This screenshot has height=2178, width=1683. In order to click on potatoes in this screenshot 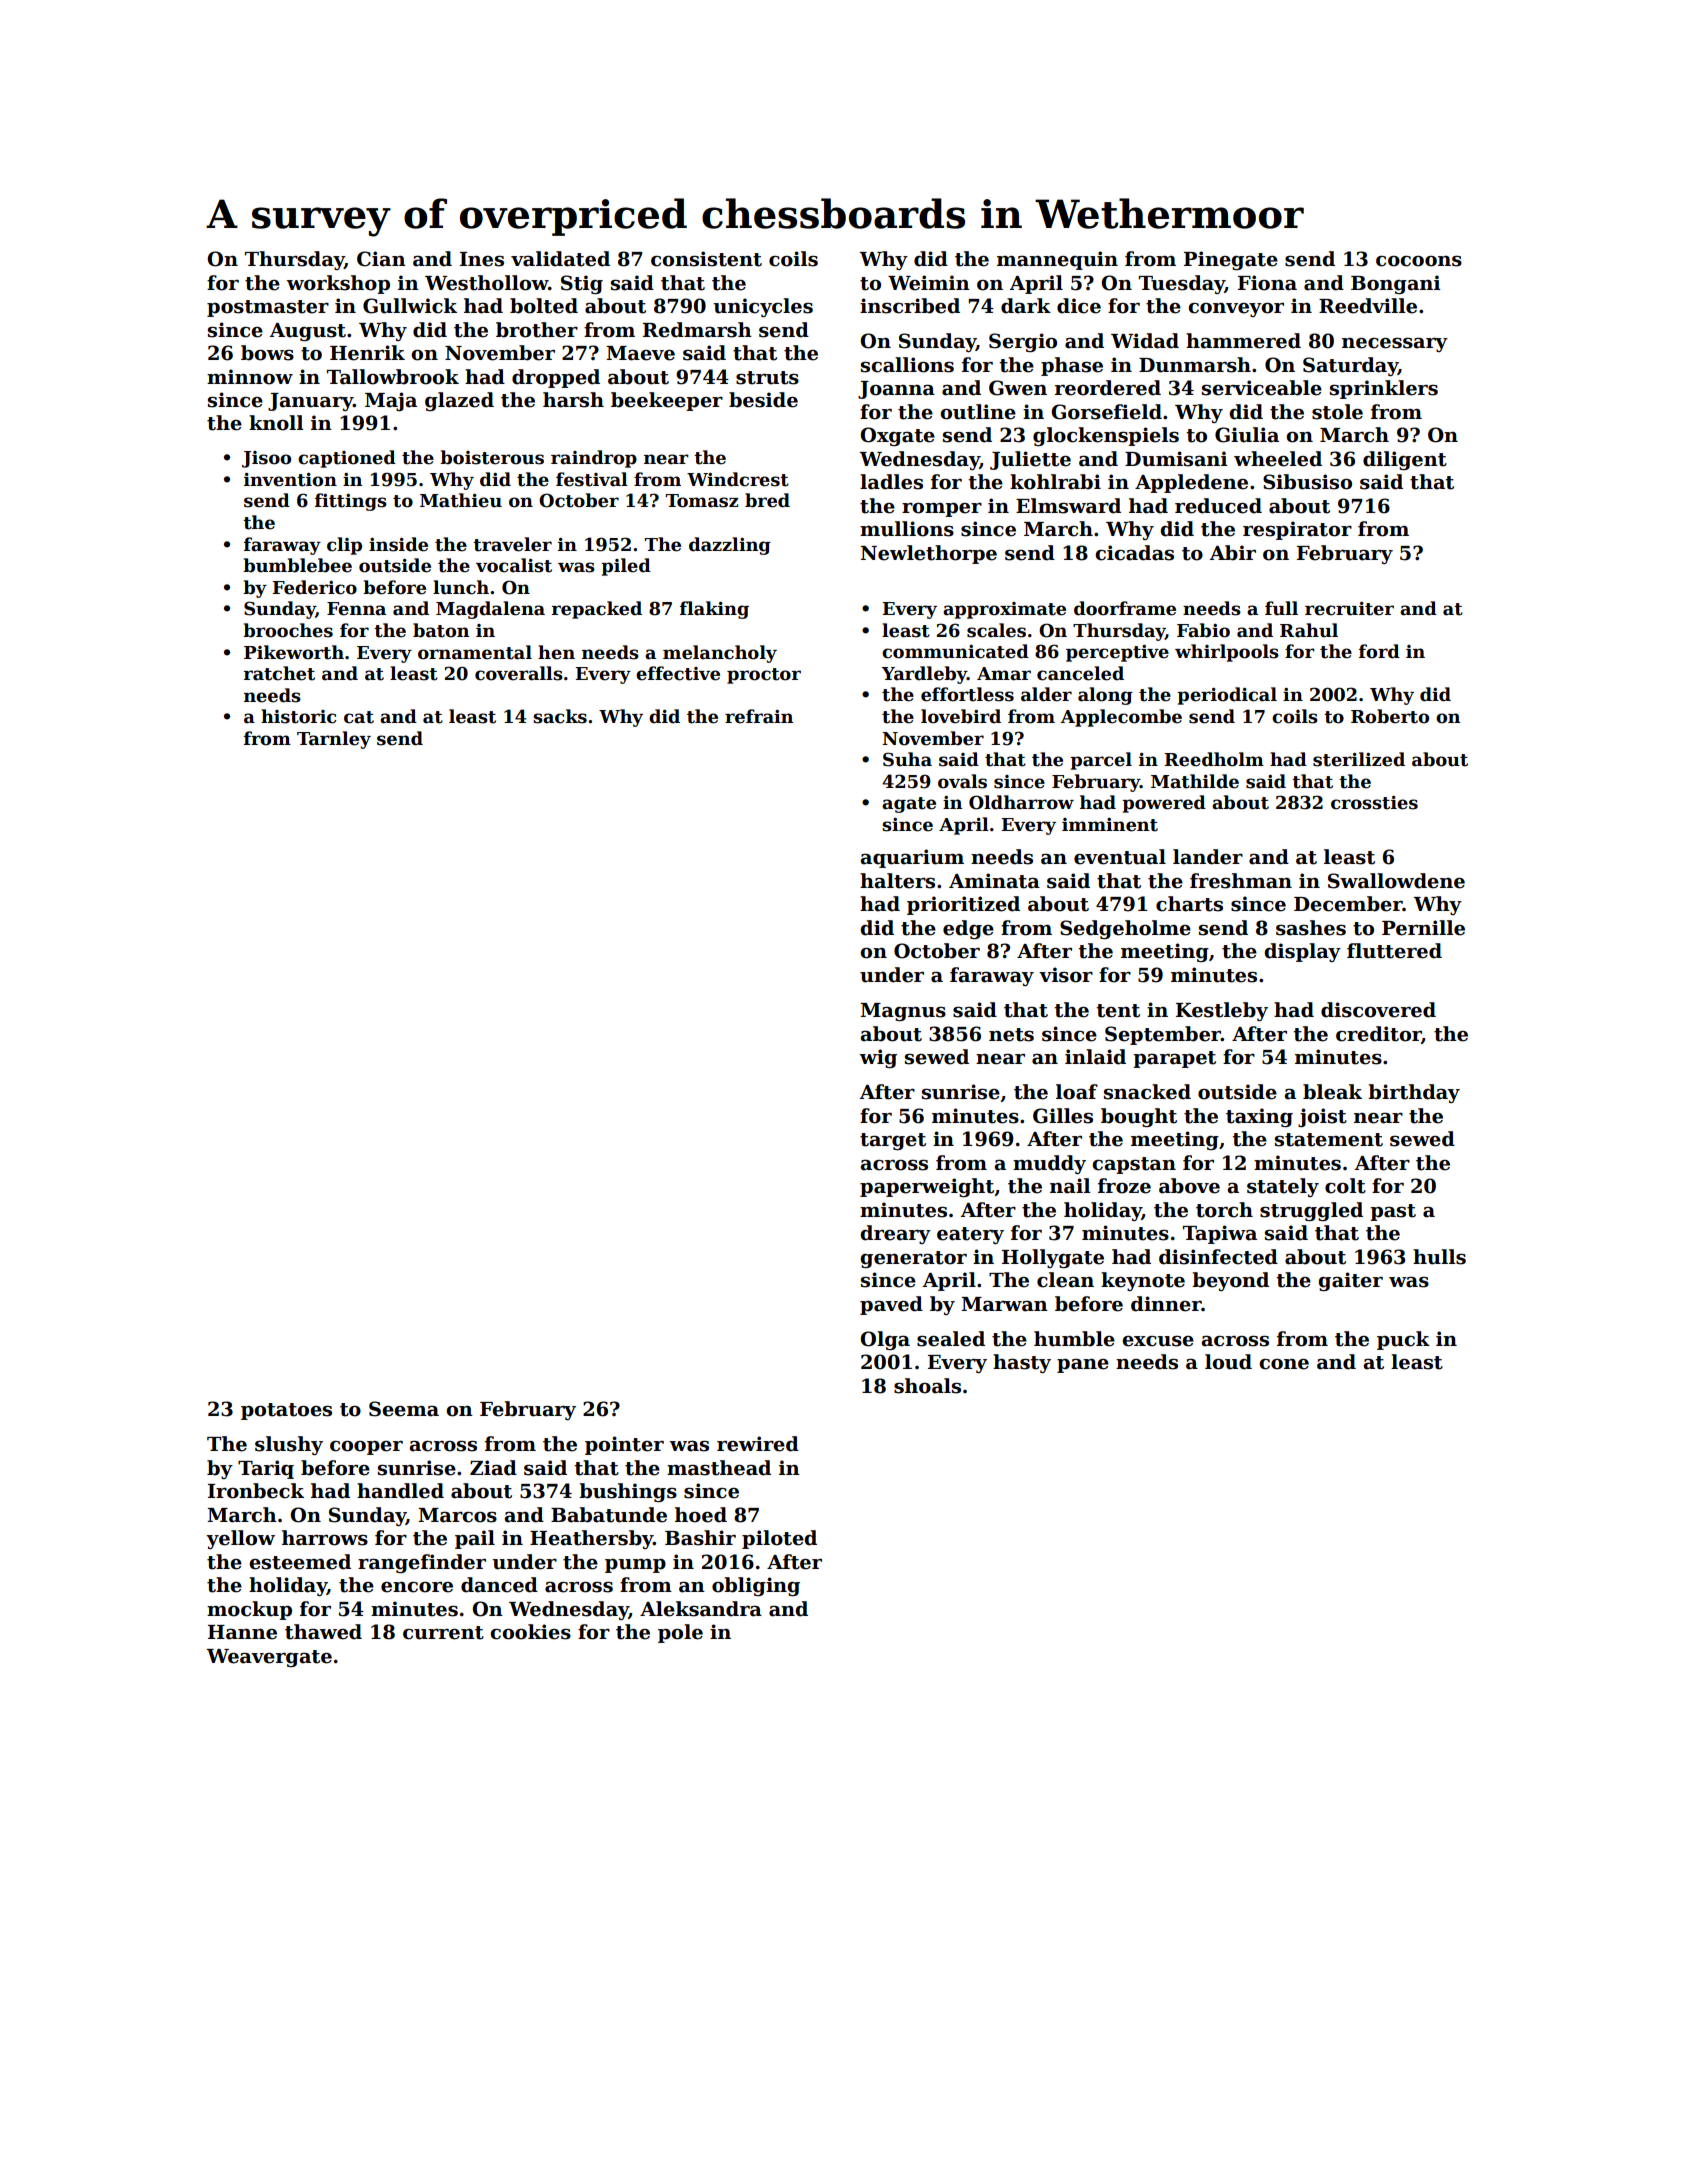, I will do `click(286, 1411)`.
